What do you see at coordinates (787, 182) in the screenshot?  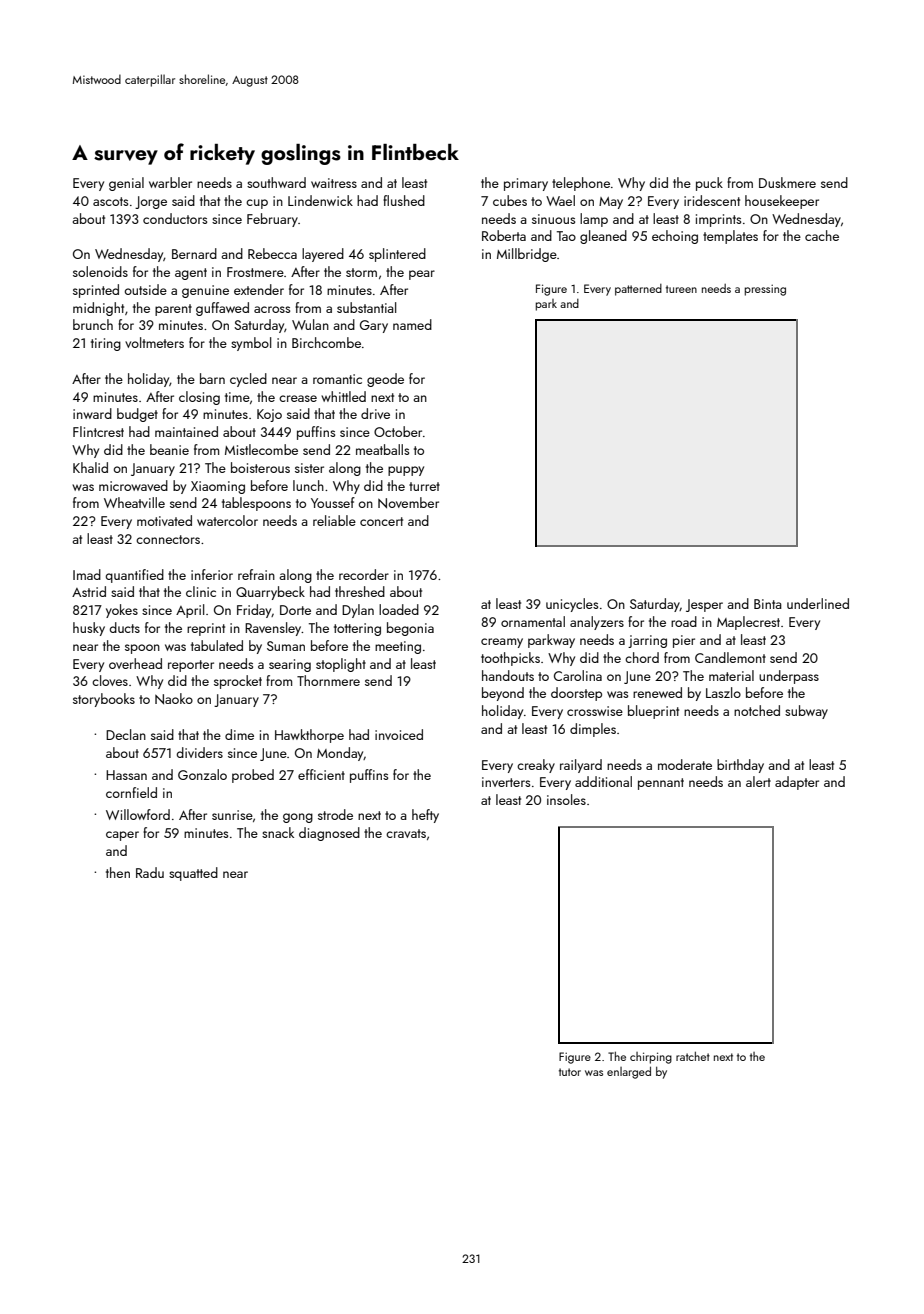 I see `Duskmere` at bounding box center [787, 182].
